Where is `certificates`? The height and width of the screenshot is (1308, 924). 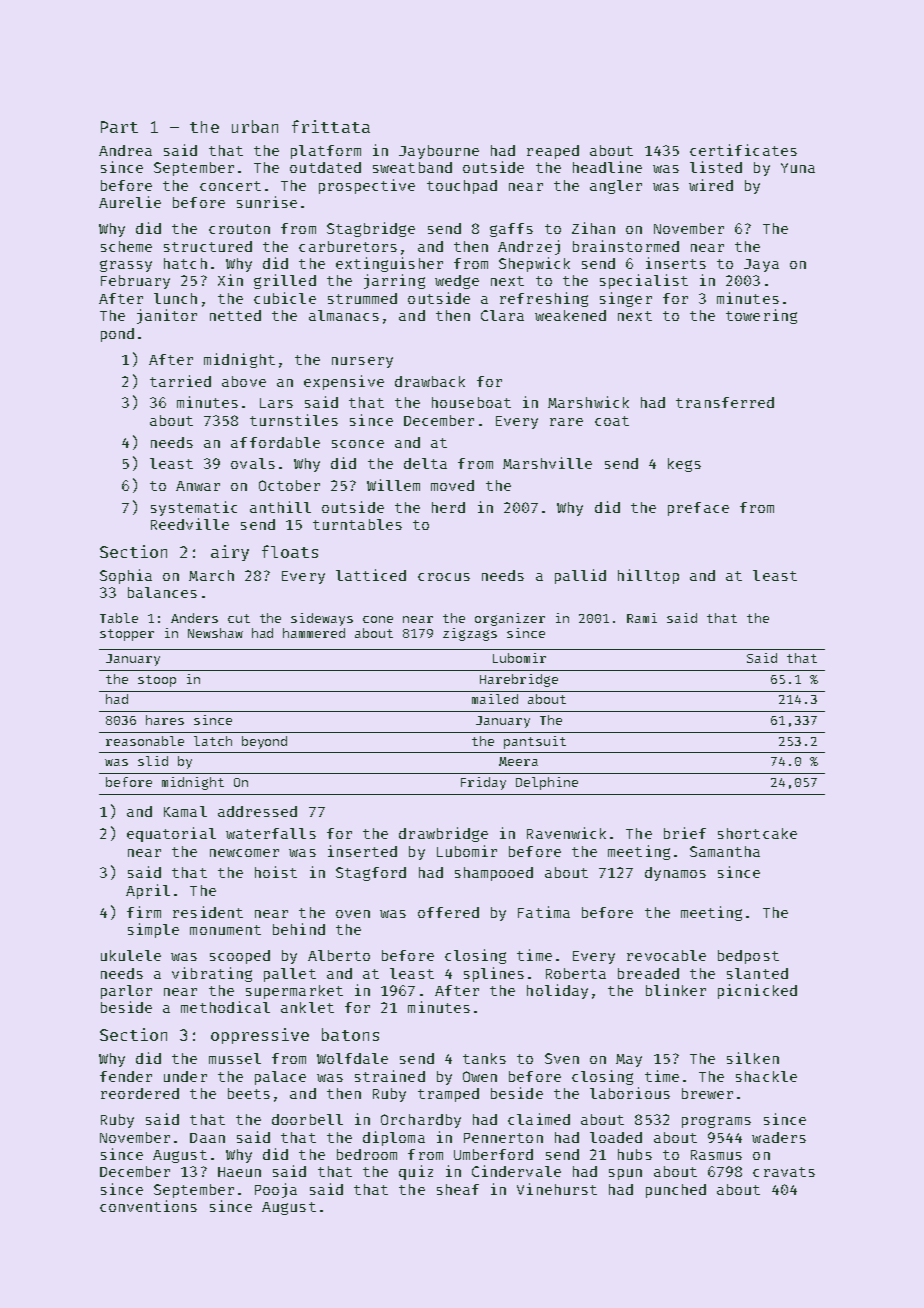 certificates is located at coordinates (743, 150).
